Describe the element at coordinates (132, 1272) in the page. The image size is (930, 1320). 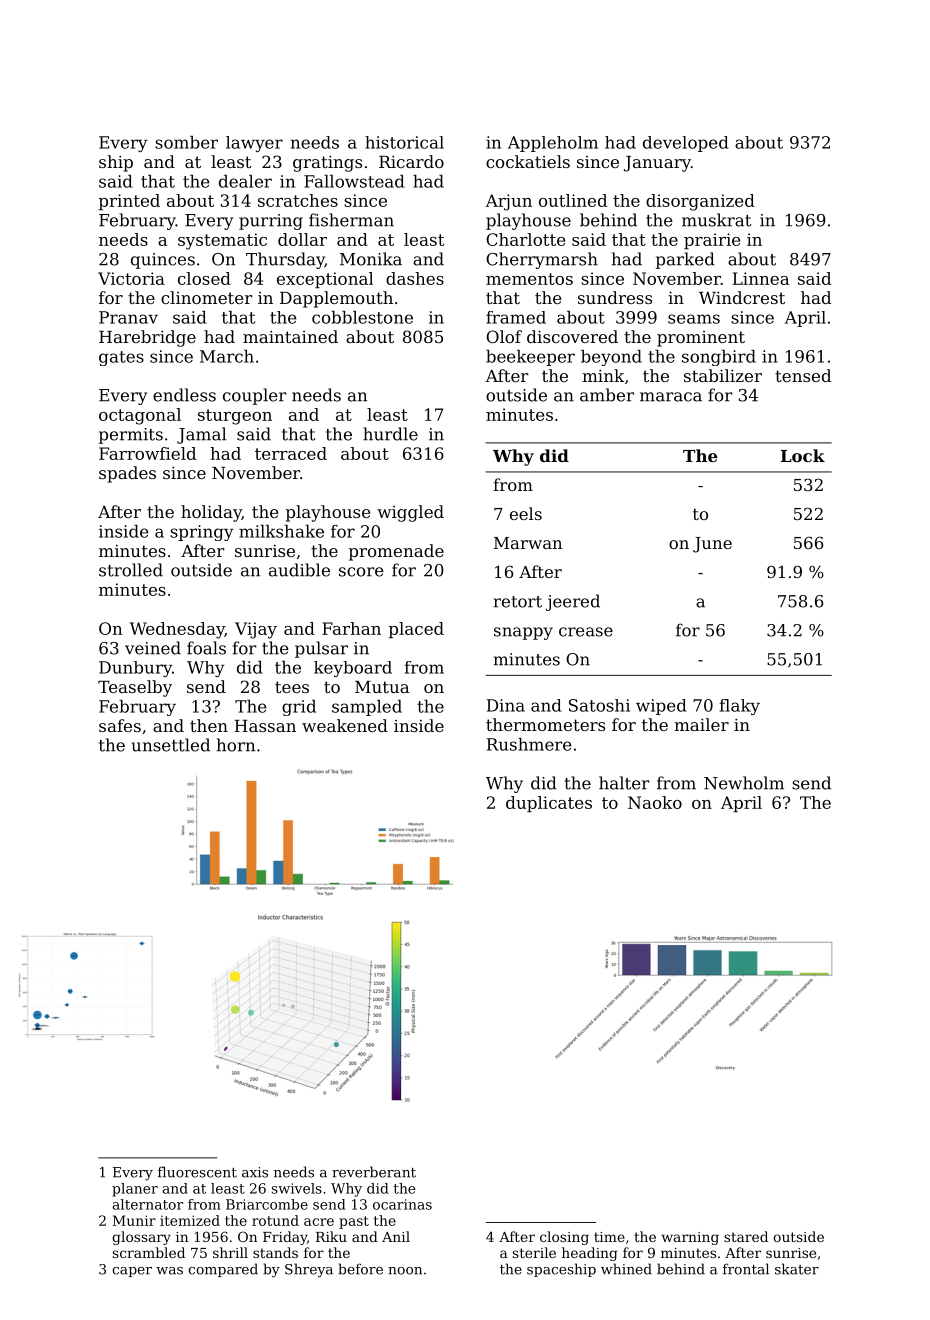
I see `caper` at that location.
